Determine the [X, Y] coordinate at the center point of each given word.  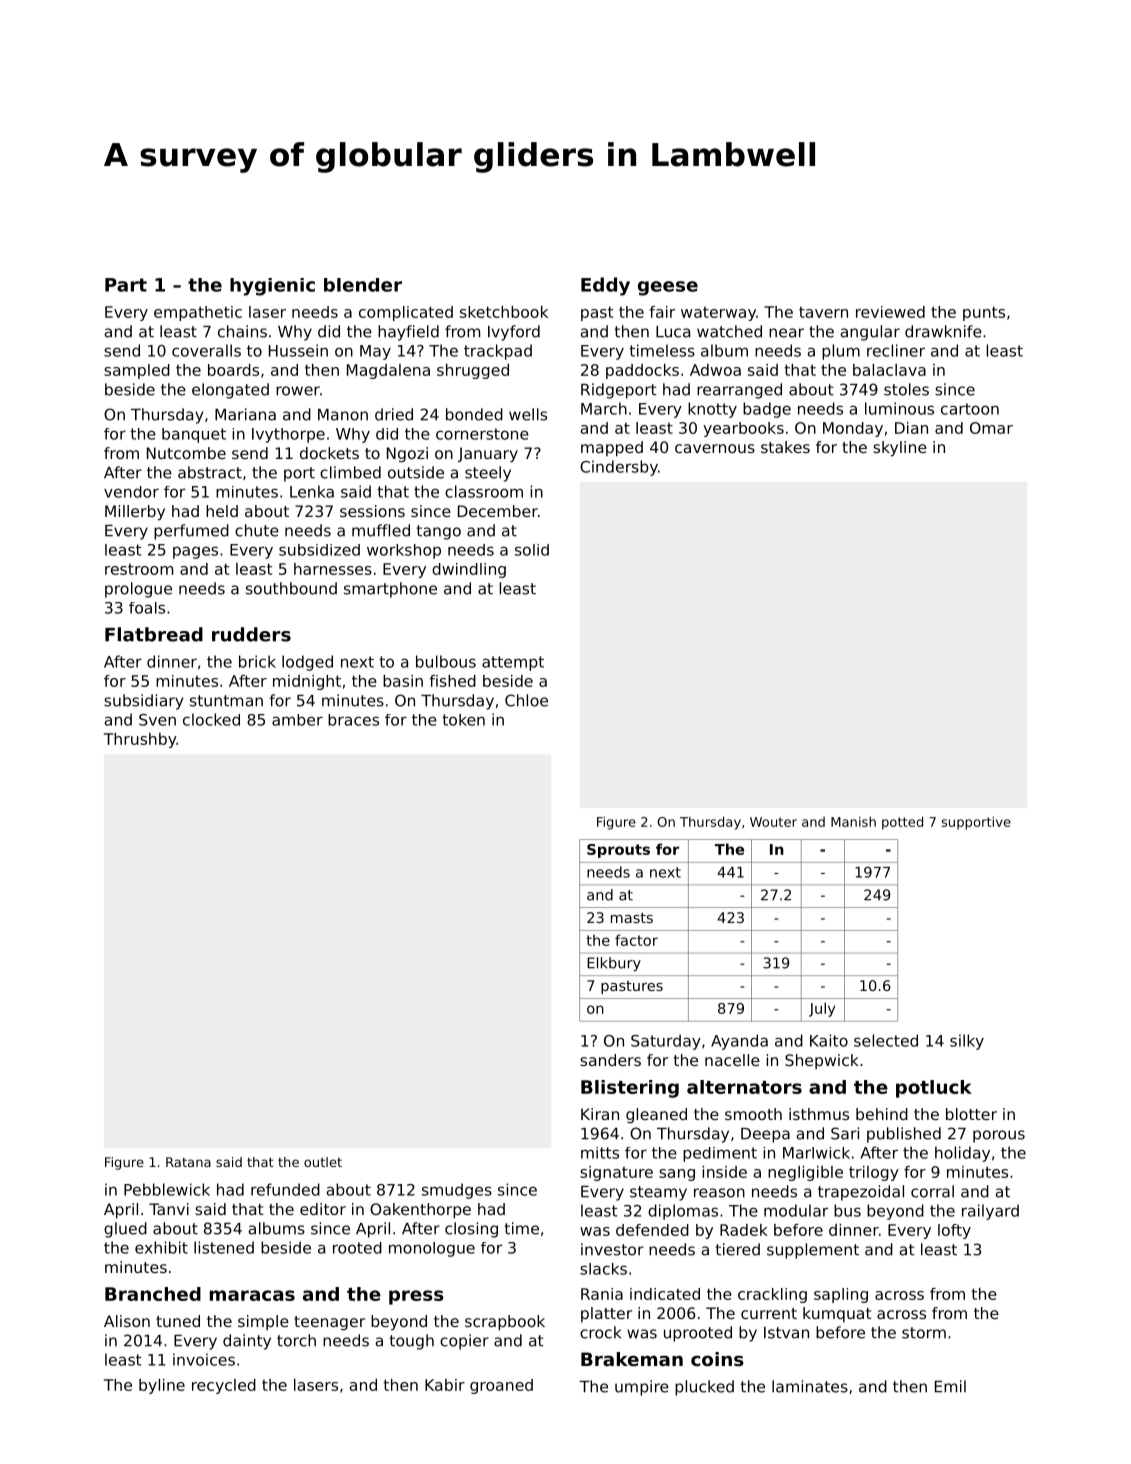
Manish [853, 821]
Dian [911, 428]
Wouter [773, 822]
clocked [211, 719]
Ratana [188, 1162]
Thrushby [140, 740]
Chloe [526, 700]
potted [902, 823]
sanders [610, 1060]
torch [296, 1340]
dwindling [469, 570]
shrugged [473, 371]
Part [126, 285]
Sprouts [618, 851]
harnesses [333, 569]
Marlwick [816, 1153]
